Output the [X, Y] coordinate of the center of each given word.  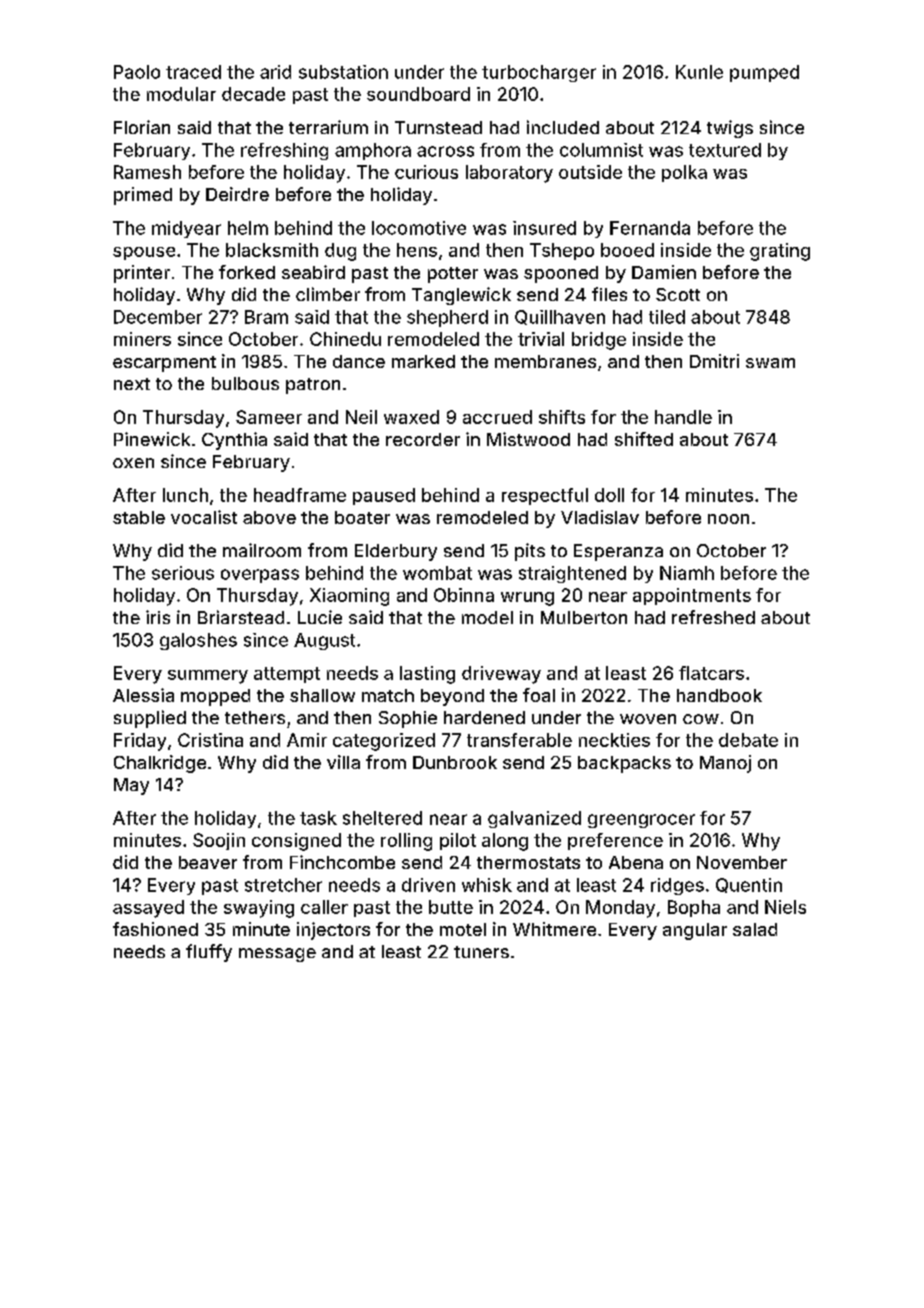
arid [275, 72]
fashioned [155, 929]
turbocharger [539, 73]
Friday [140, 742]
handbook [719, 695]
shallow [322, 695]
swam [770, 363]
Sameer [269, 417]
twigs [730, 129]
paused [384, 496]
